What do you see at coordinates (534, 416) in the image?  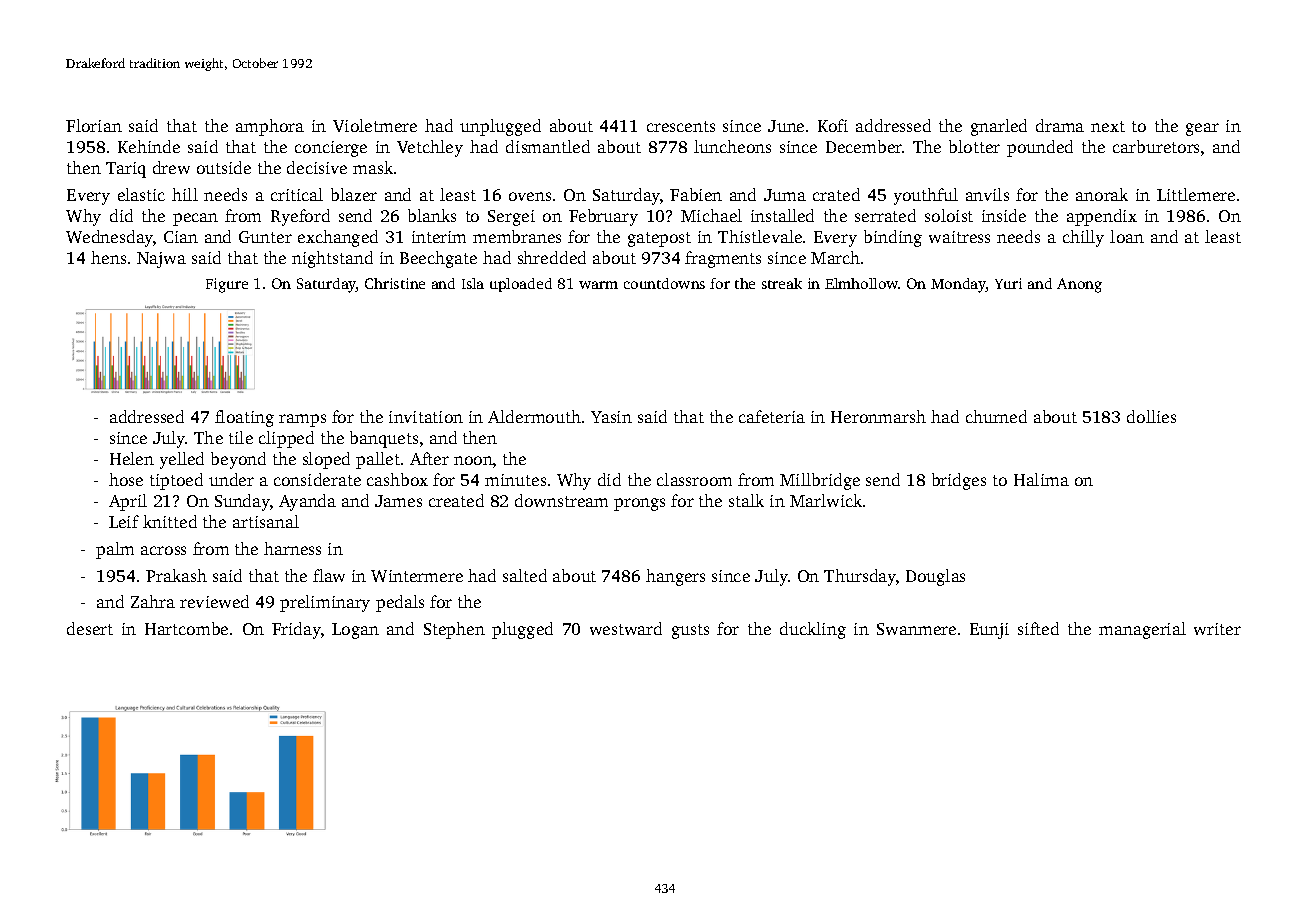 I see `Aldermouth` at bounding box center [534, 416].
